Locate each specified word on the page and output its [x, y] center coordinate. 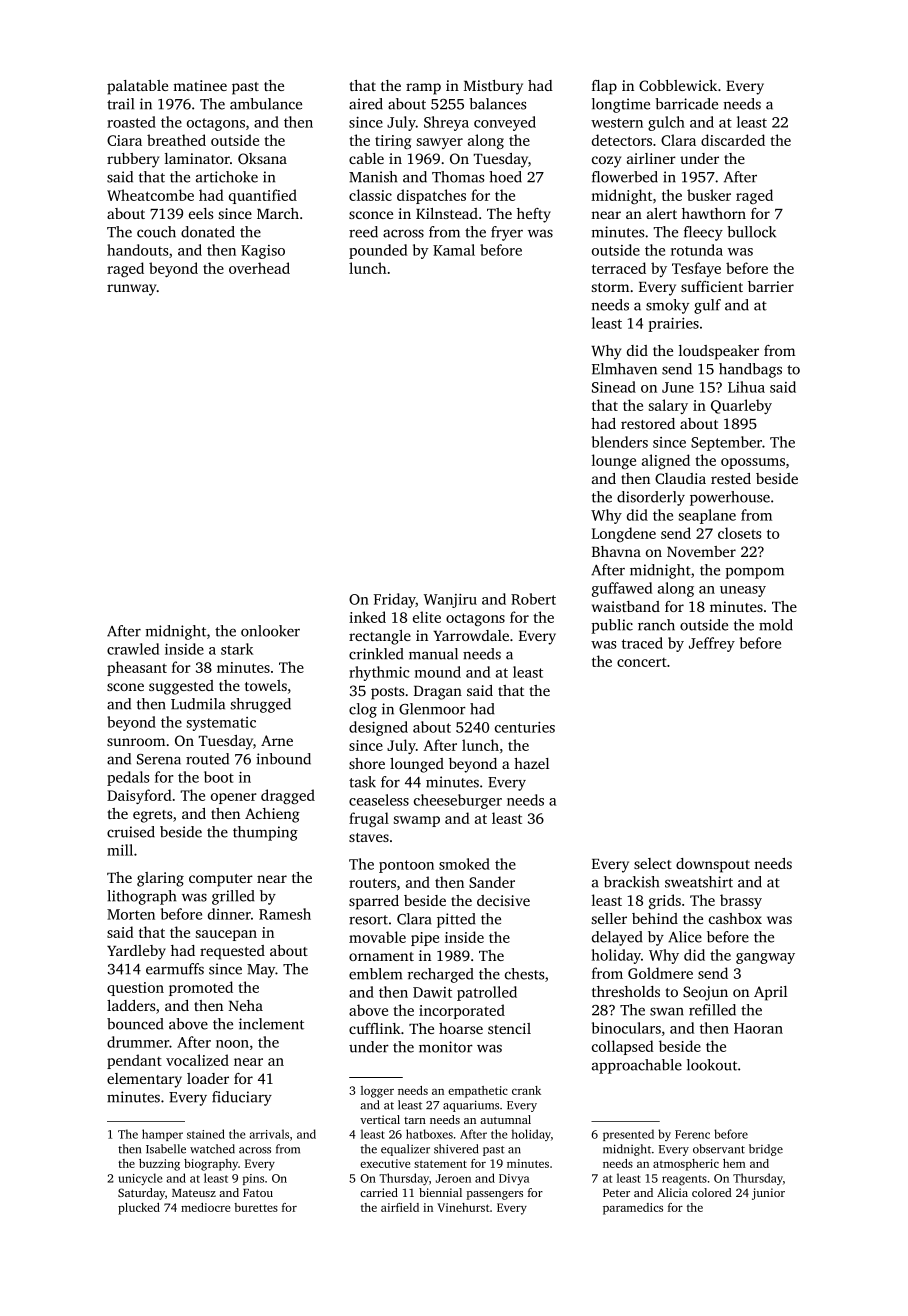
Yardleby [136, 952]
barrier [771, 286]
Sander [492, 882]
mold [776, 625]
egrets [152, 816]
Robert [533, 599]
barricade [686, 104]
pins [253, 1179]
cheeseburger [458, 801]
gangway [765, 958]
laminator [197, 158]
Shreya [446, 123]
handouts [138, 250]
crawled [133, 649]
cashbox [735, 918]
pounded [378, 251]
